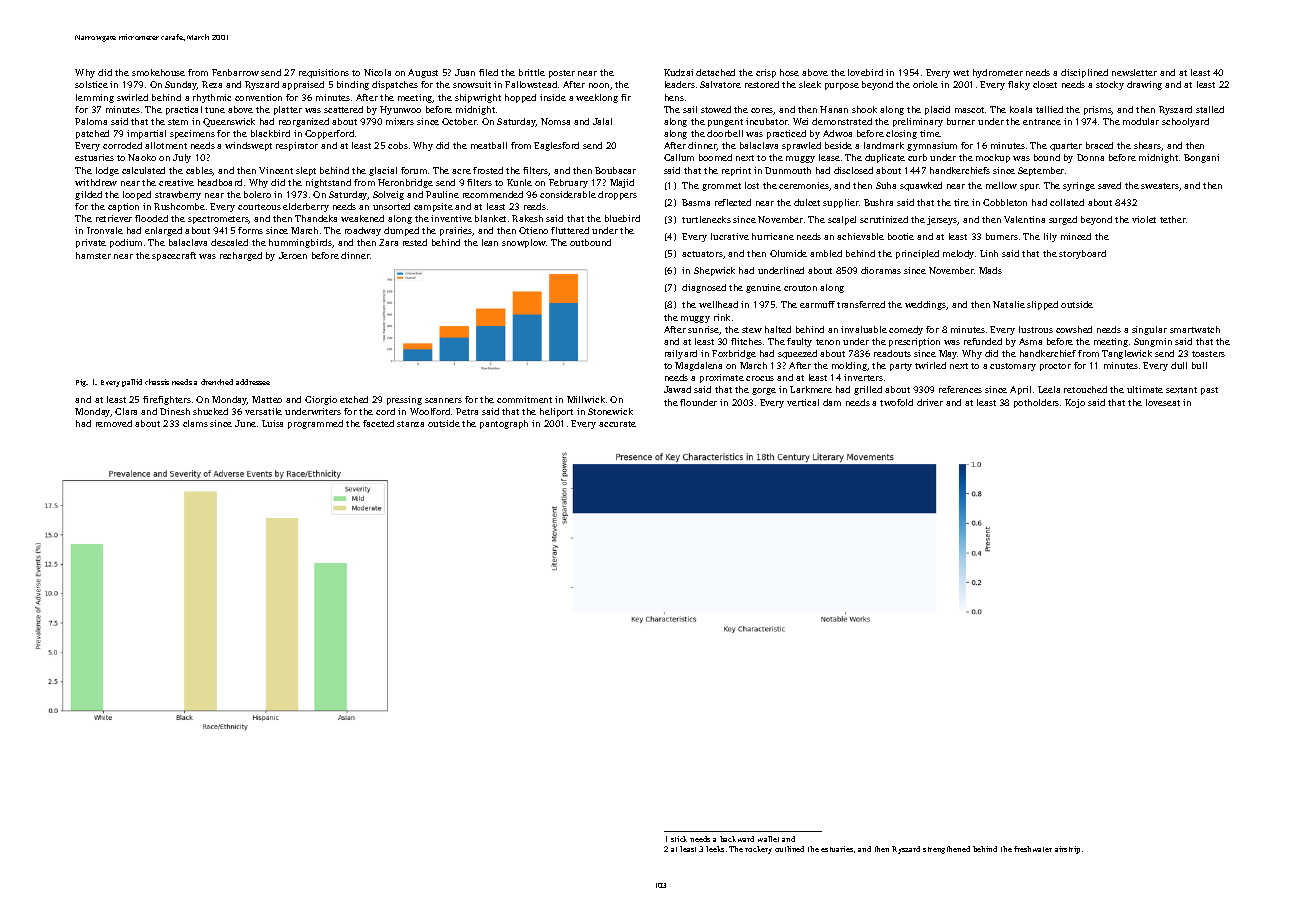  What do you see at coordinates (1033, 849) in the screenshot?
I see `freshwater` at bounding box center [1033, 849].
